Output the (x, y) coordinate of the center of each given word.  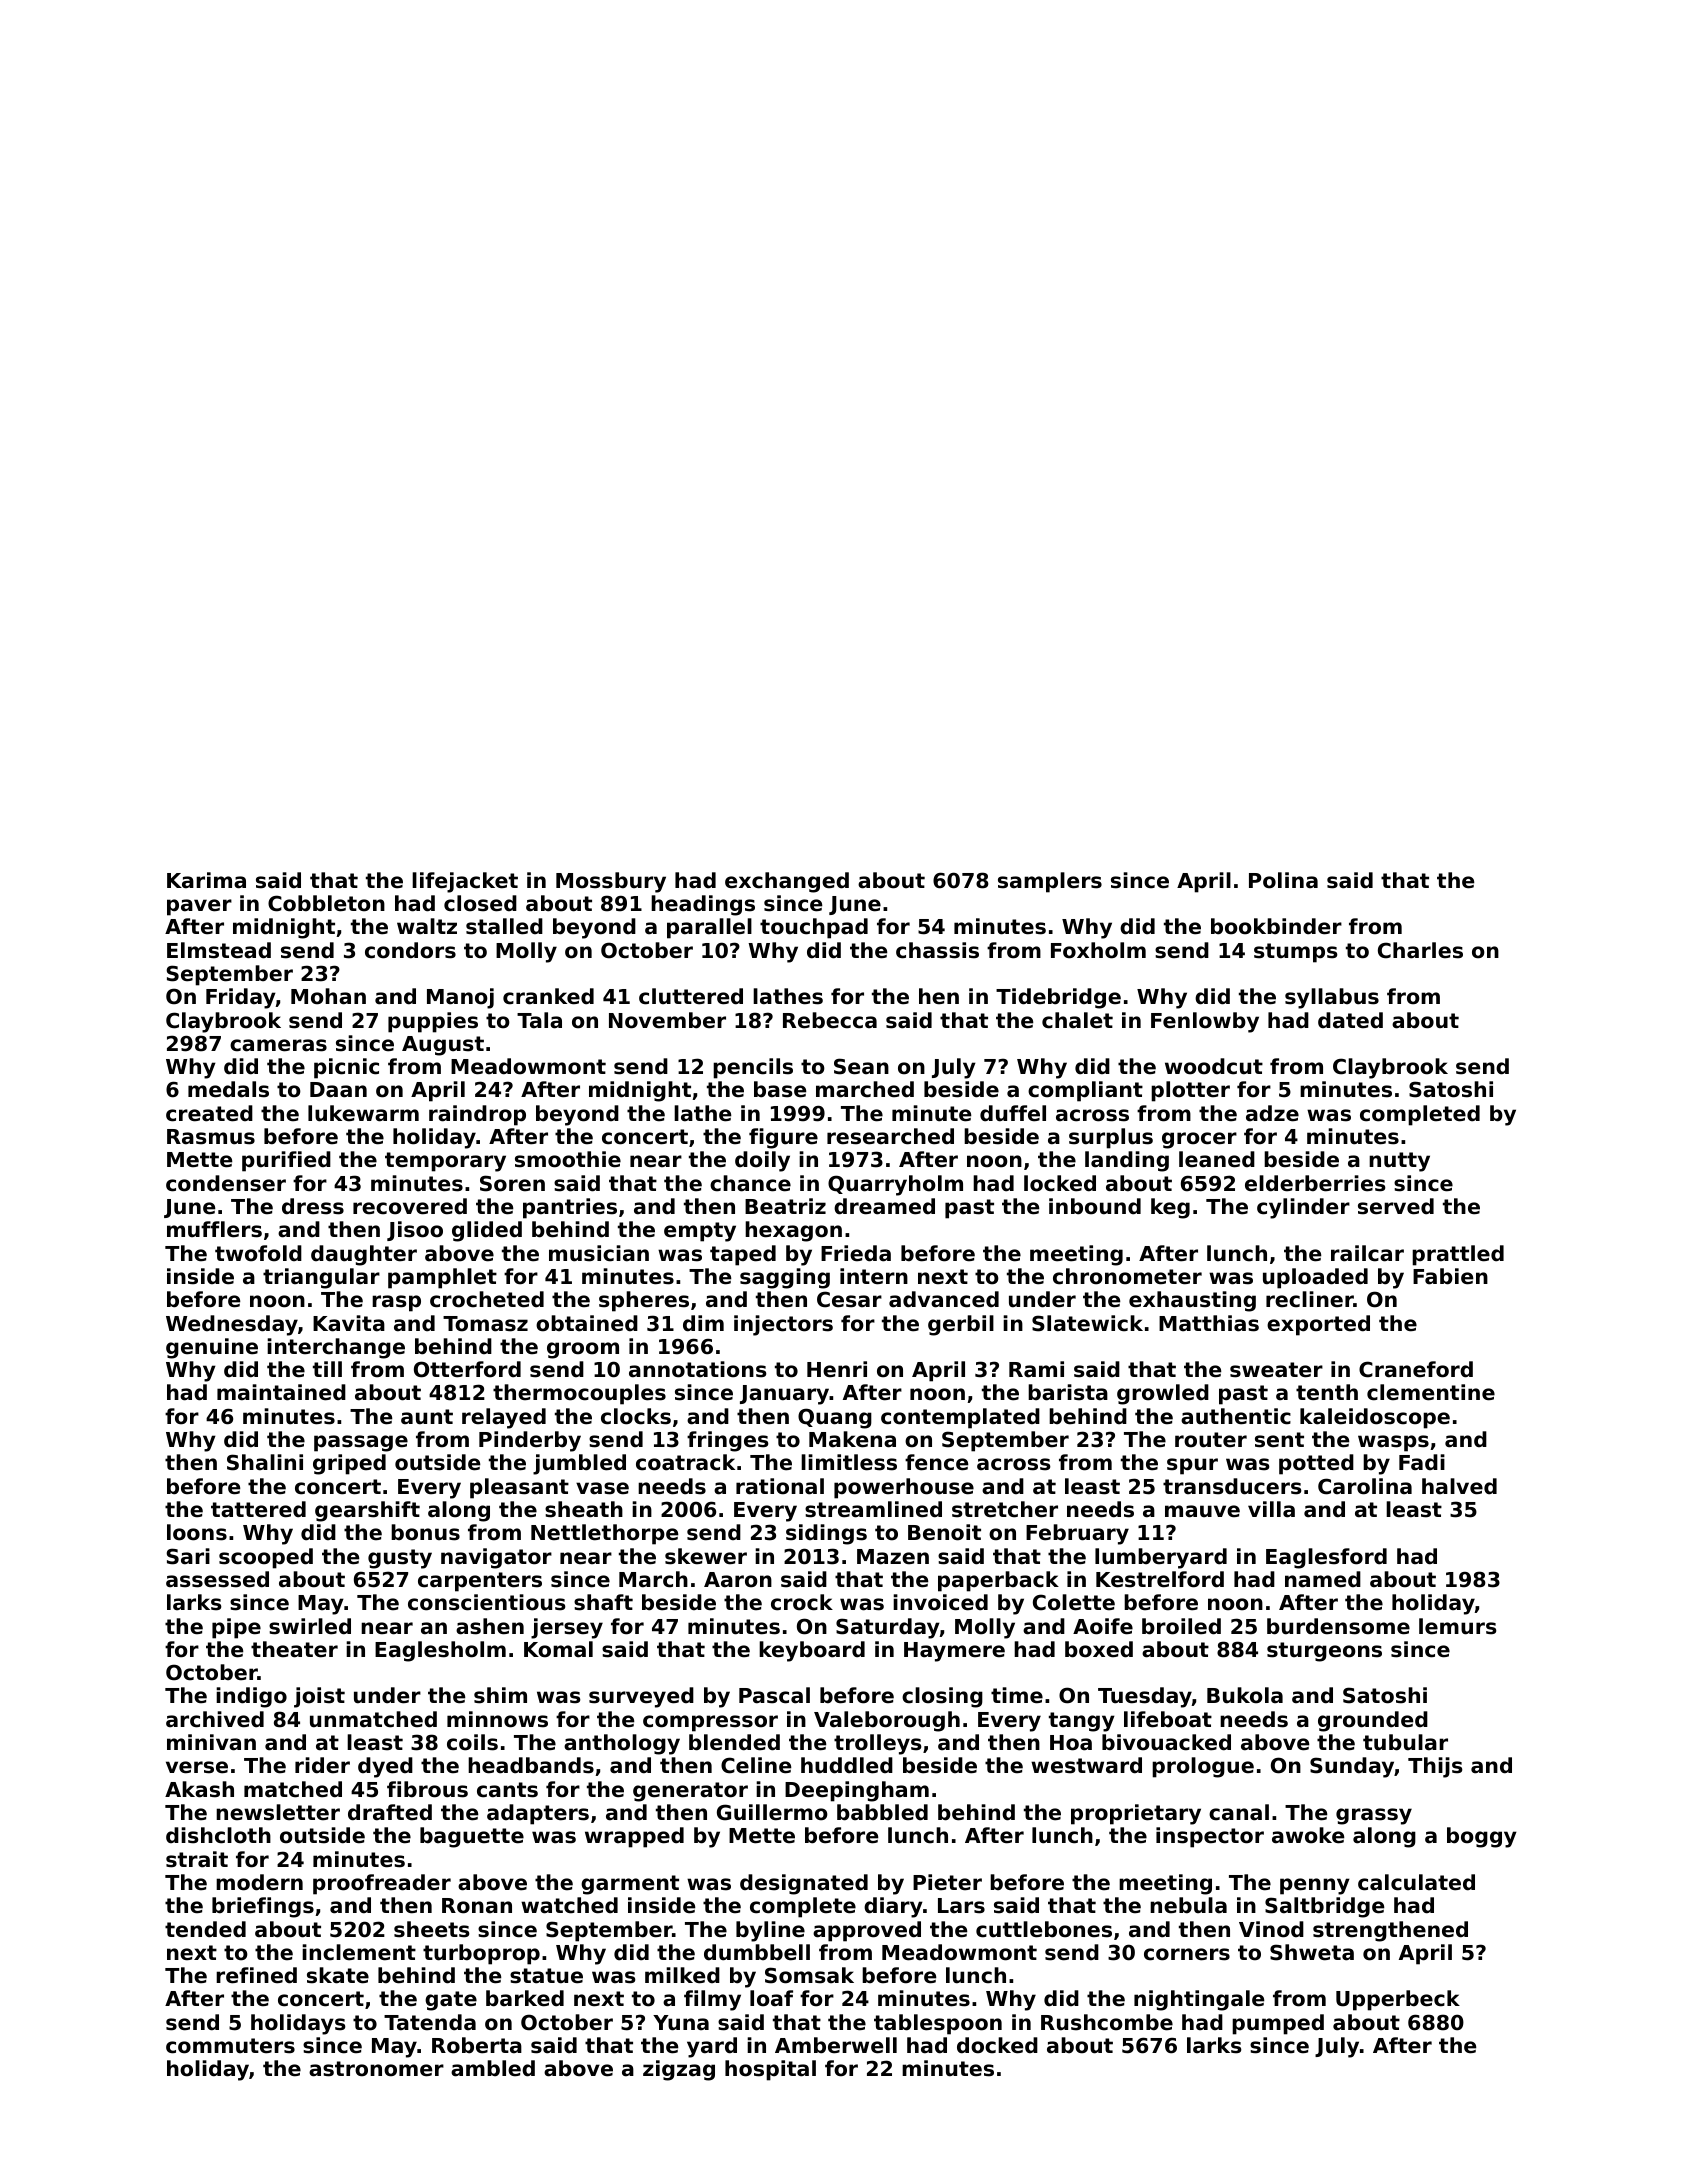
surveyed (641, 1697)
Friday (241, 998)
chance (750, 1183)
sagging (785, 1278)
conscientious (487, 1602)
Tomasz (485, 1324)
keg (1170, 1208)
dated (1350, 1020)
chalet (1077, 1020)
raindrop (477, 1115)
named (1323, 1579)
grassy (1374, 1816)
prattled (1458, 1255)
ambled (493, 2068)
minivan (211, 1742)
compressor (710, 1723)
